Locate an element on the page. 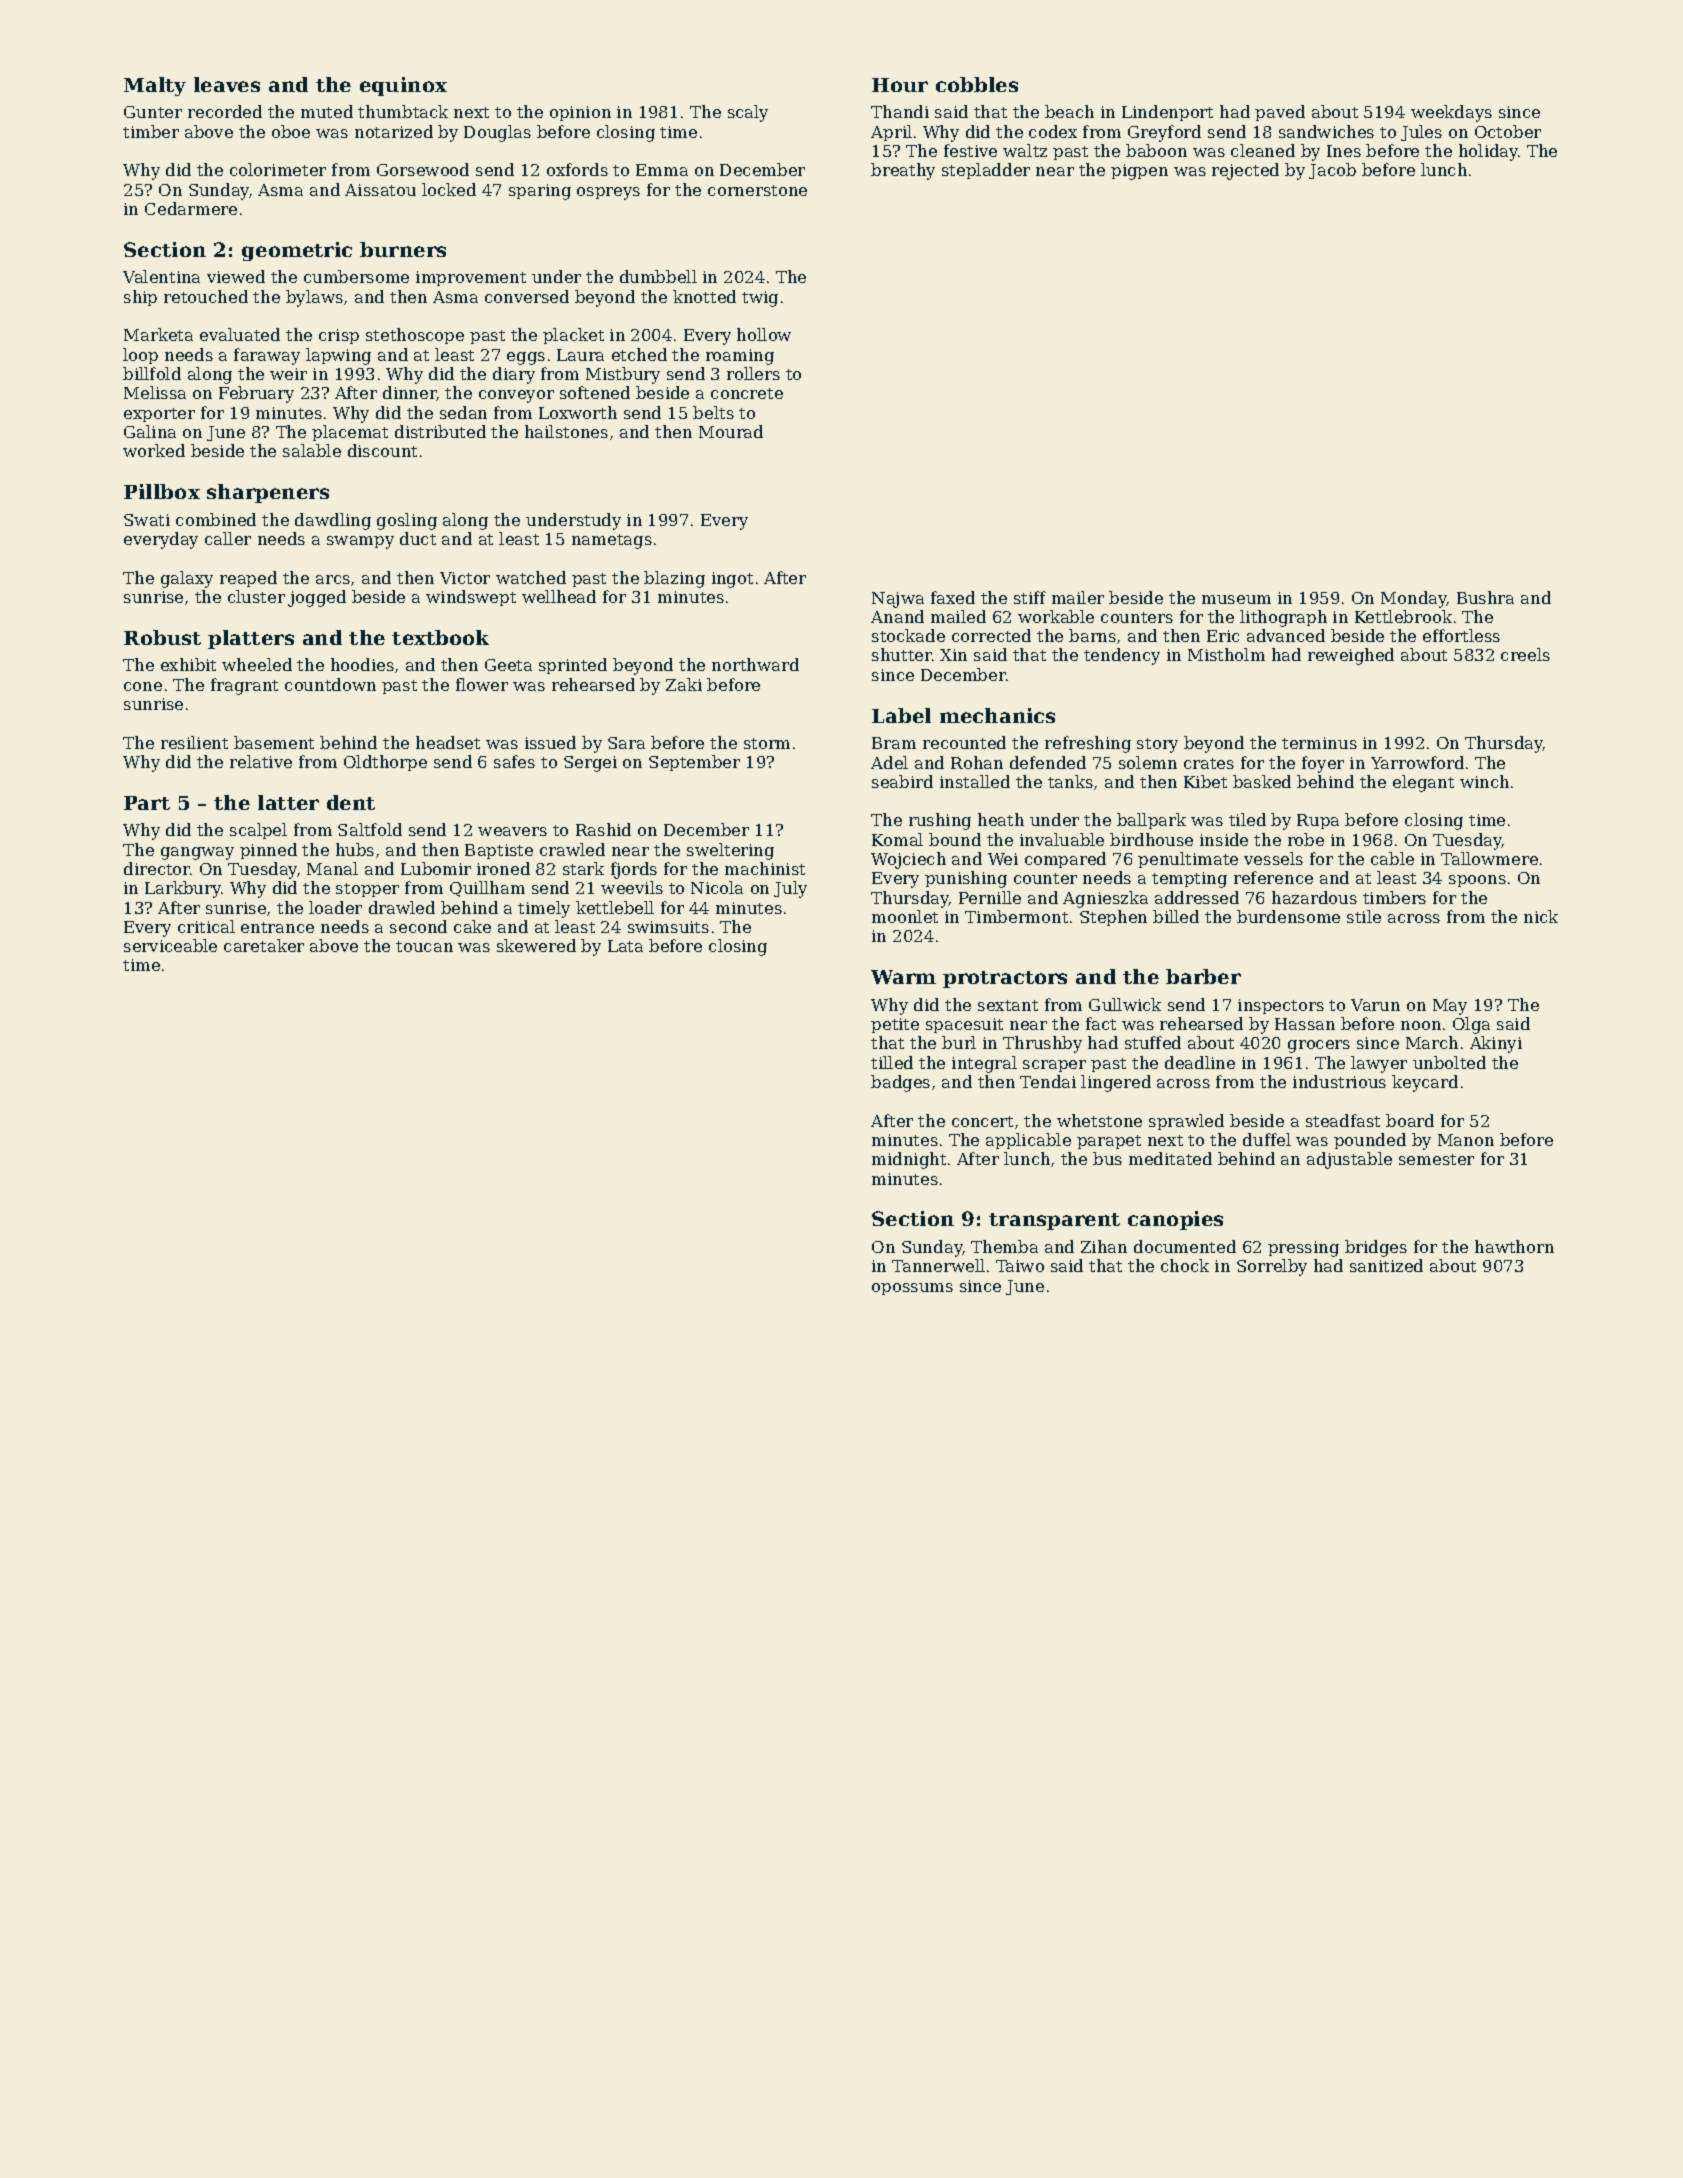 Image resolution: width=1683 pixels, height=2178 pixels. dinner is located at coordinates (410, 393).
